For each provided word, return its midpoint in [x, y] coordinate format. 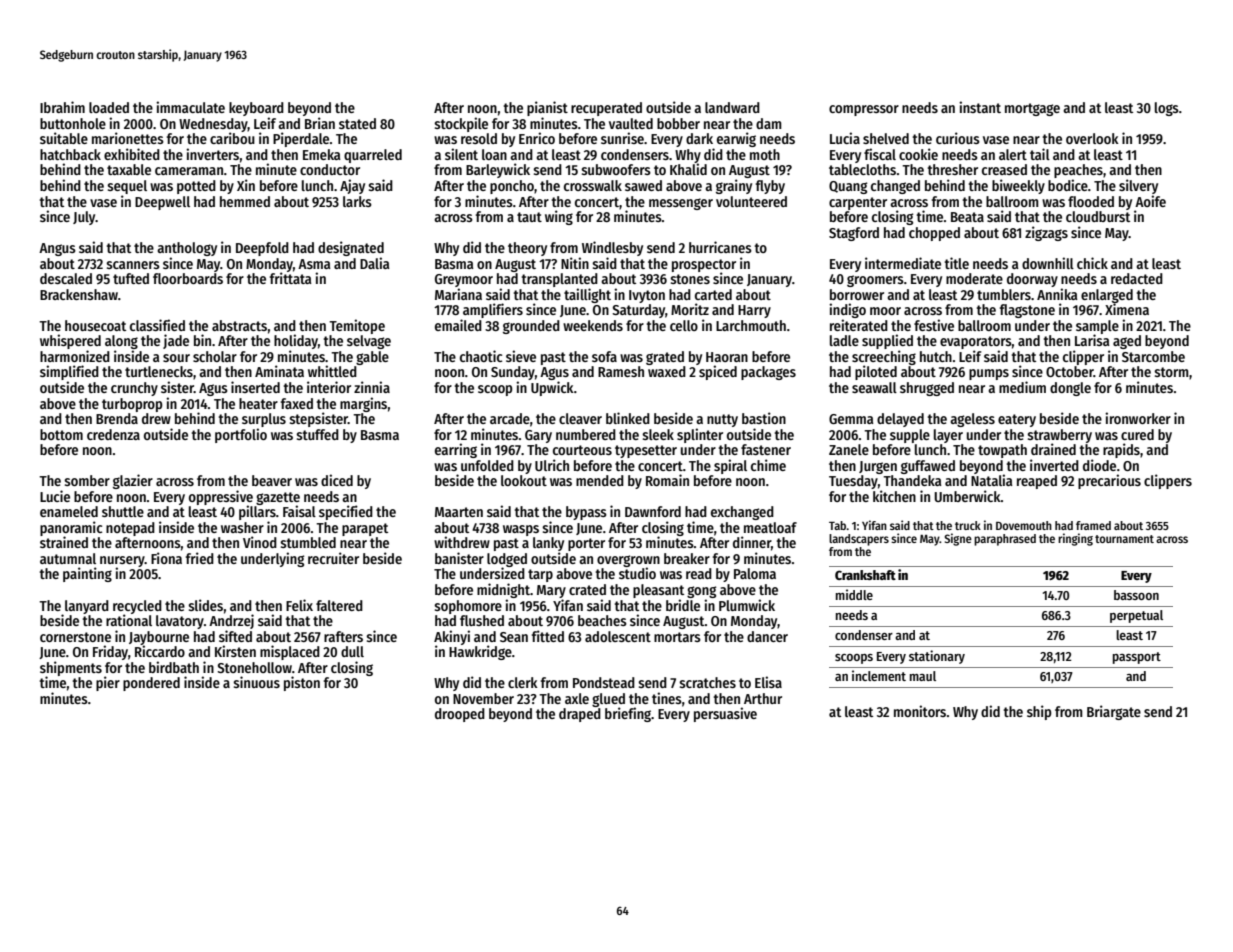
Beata [967, 217]
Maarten [459, 512]
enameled [69, 511]
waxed [667, 371]
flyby [770, 187]
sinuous [256, 682]
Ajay [352, 186]
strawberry [1059, 436]
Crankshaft [865, 575]
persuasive [725, 714]
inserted [255, 387]
